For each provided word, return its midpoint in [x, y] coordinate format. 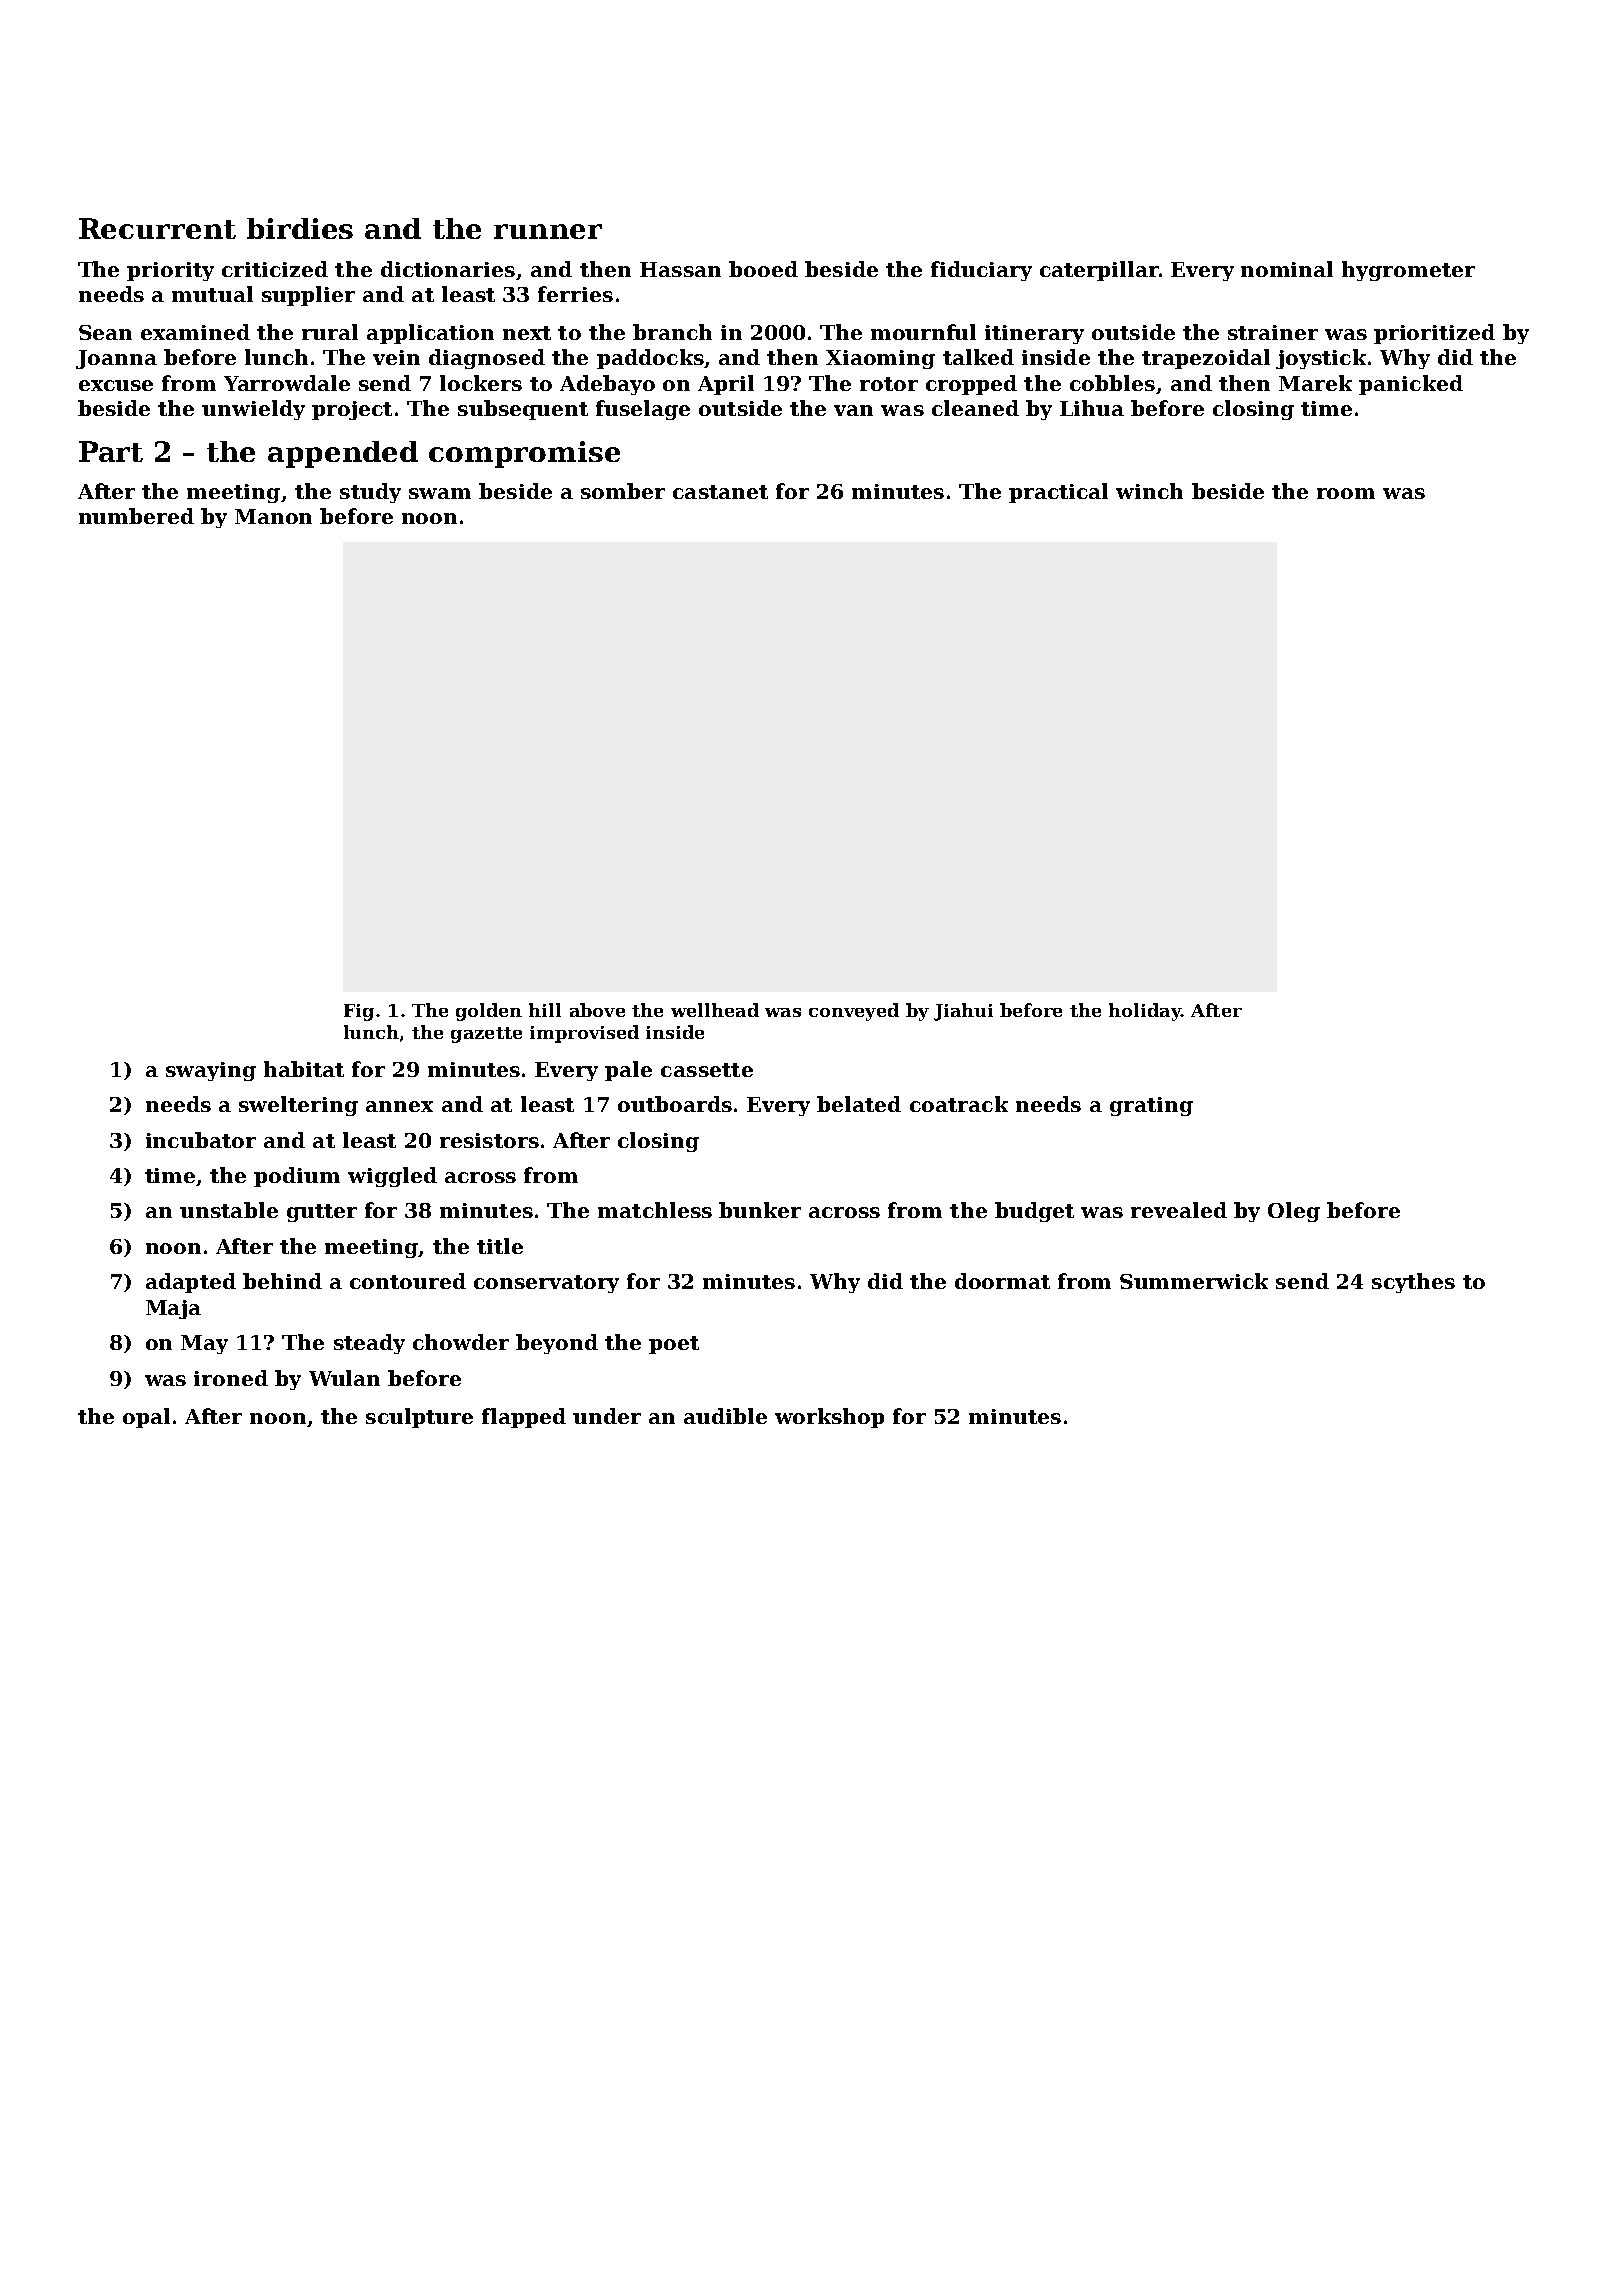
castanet [720, 492]
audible [725, 1416]
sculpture [419, 1418]
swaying [211, 1071]
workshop [829, 1418]
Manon [273, 516]
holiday [1145, 1012]
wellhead [715, 1010]
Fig [359, 1012]
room [1346, 493]
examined [195, 332]
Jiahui [963, 1012]
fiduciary [981, 271]
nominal [1287, 269]
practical [1058, 493]
